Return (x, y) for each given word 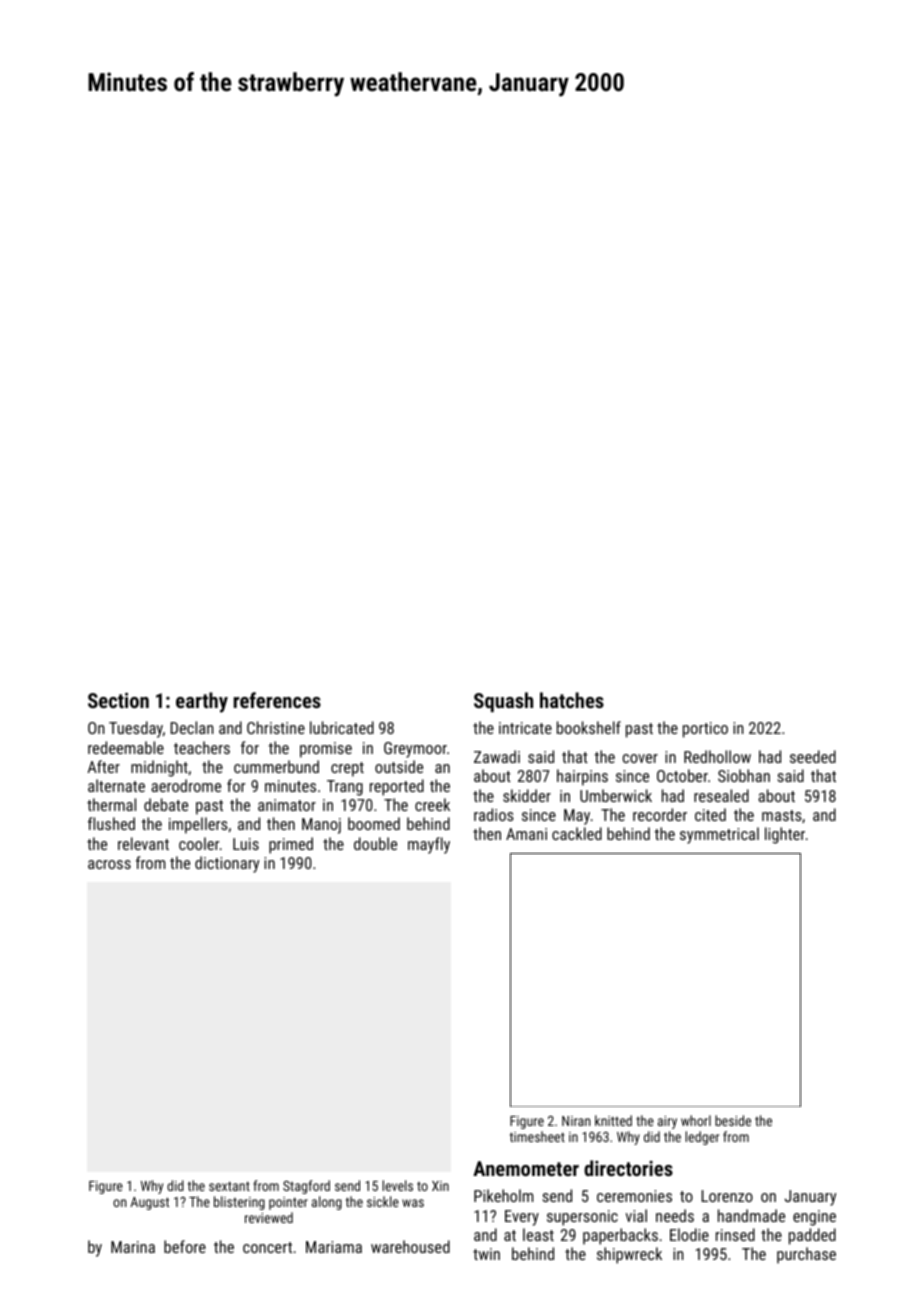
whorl (696, 1120)
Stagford (306, 1187)
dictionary (227, 864)
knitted (613, 1120)
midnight (159, 768)
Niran (576, 1121)
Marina (133, 1247)
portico (705, 730)
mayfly (429, 845)
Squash (503, 702)
